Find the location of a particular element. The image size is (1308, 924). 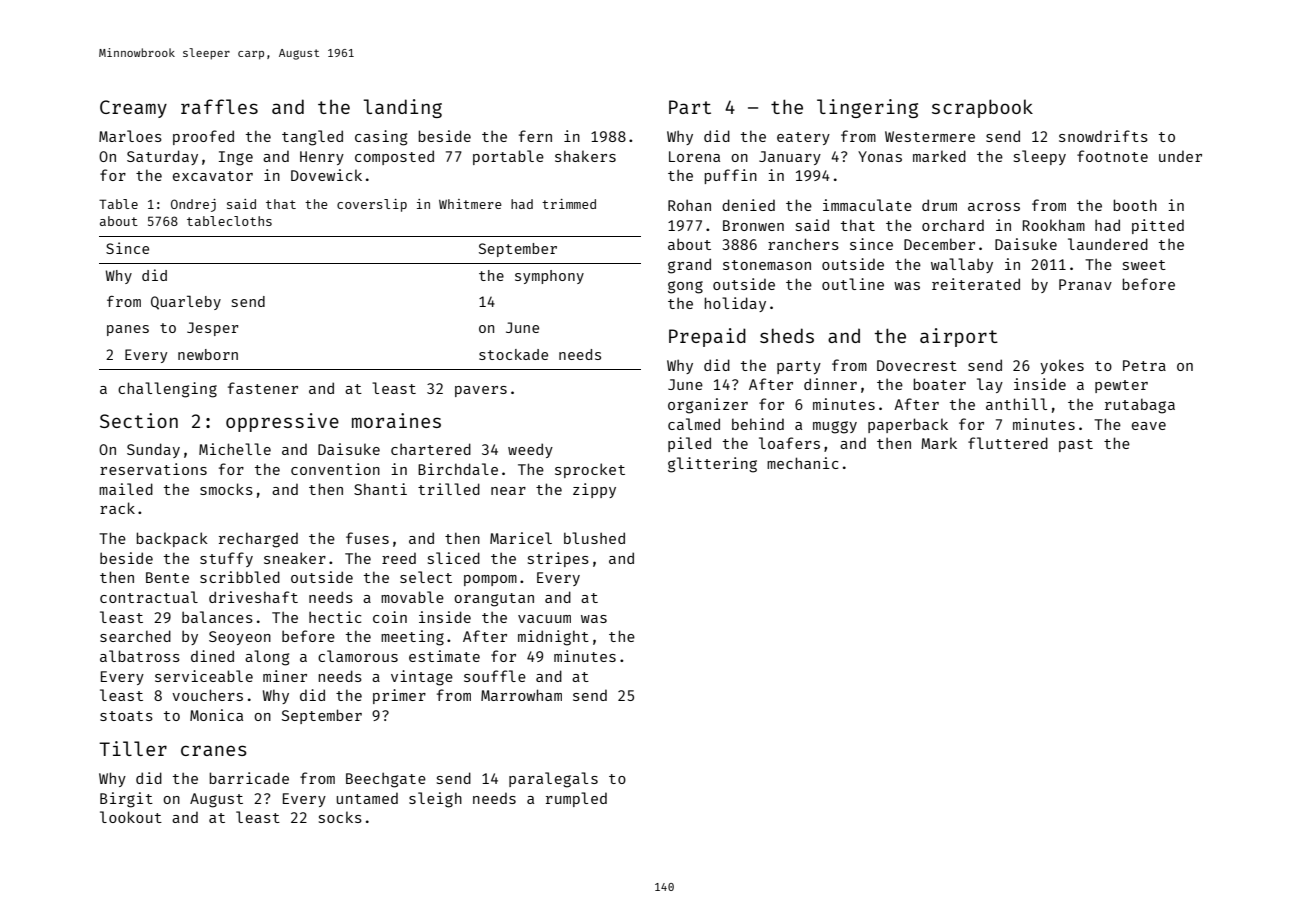

rumpled is located at coordinates (576, 799).
